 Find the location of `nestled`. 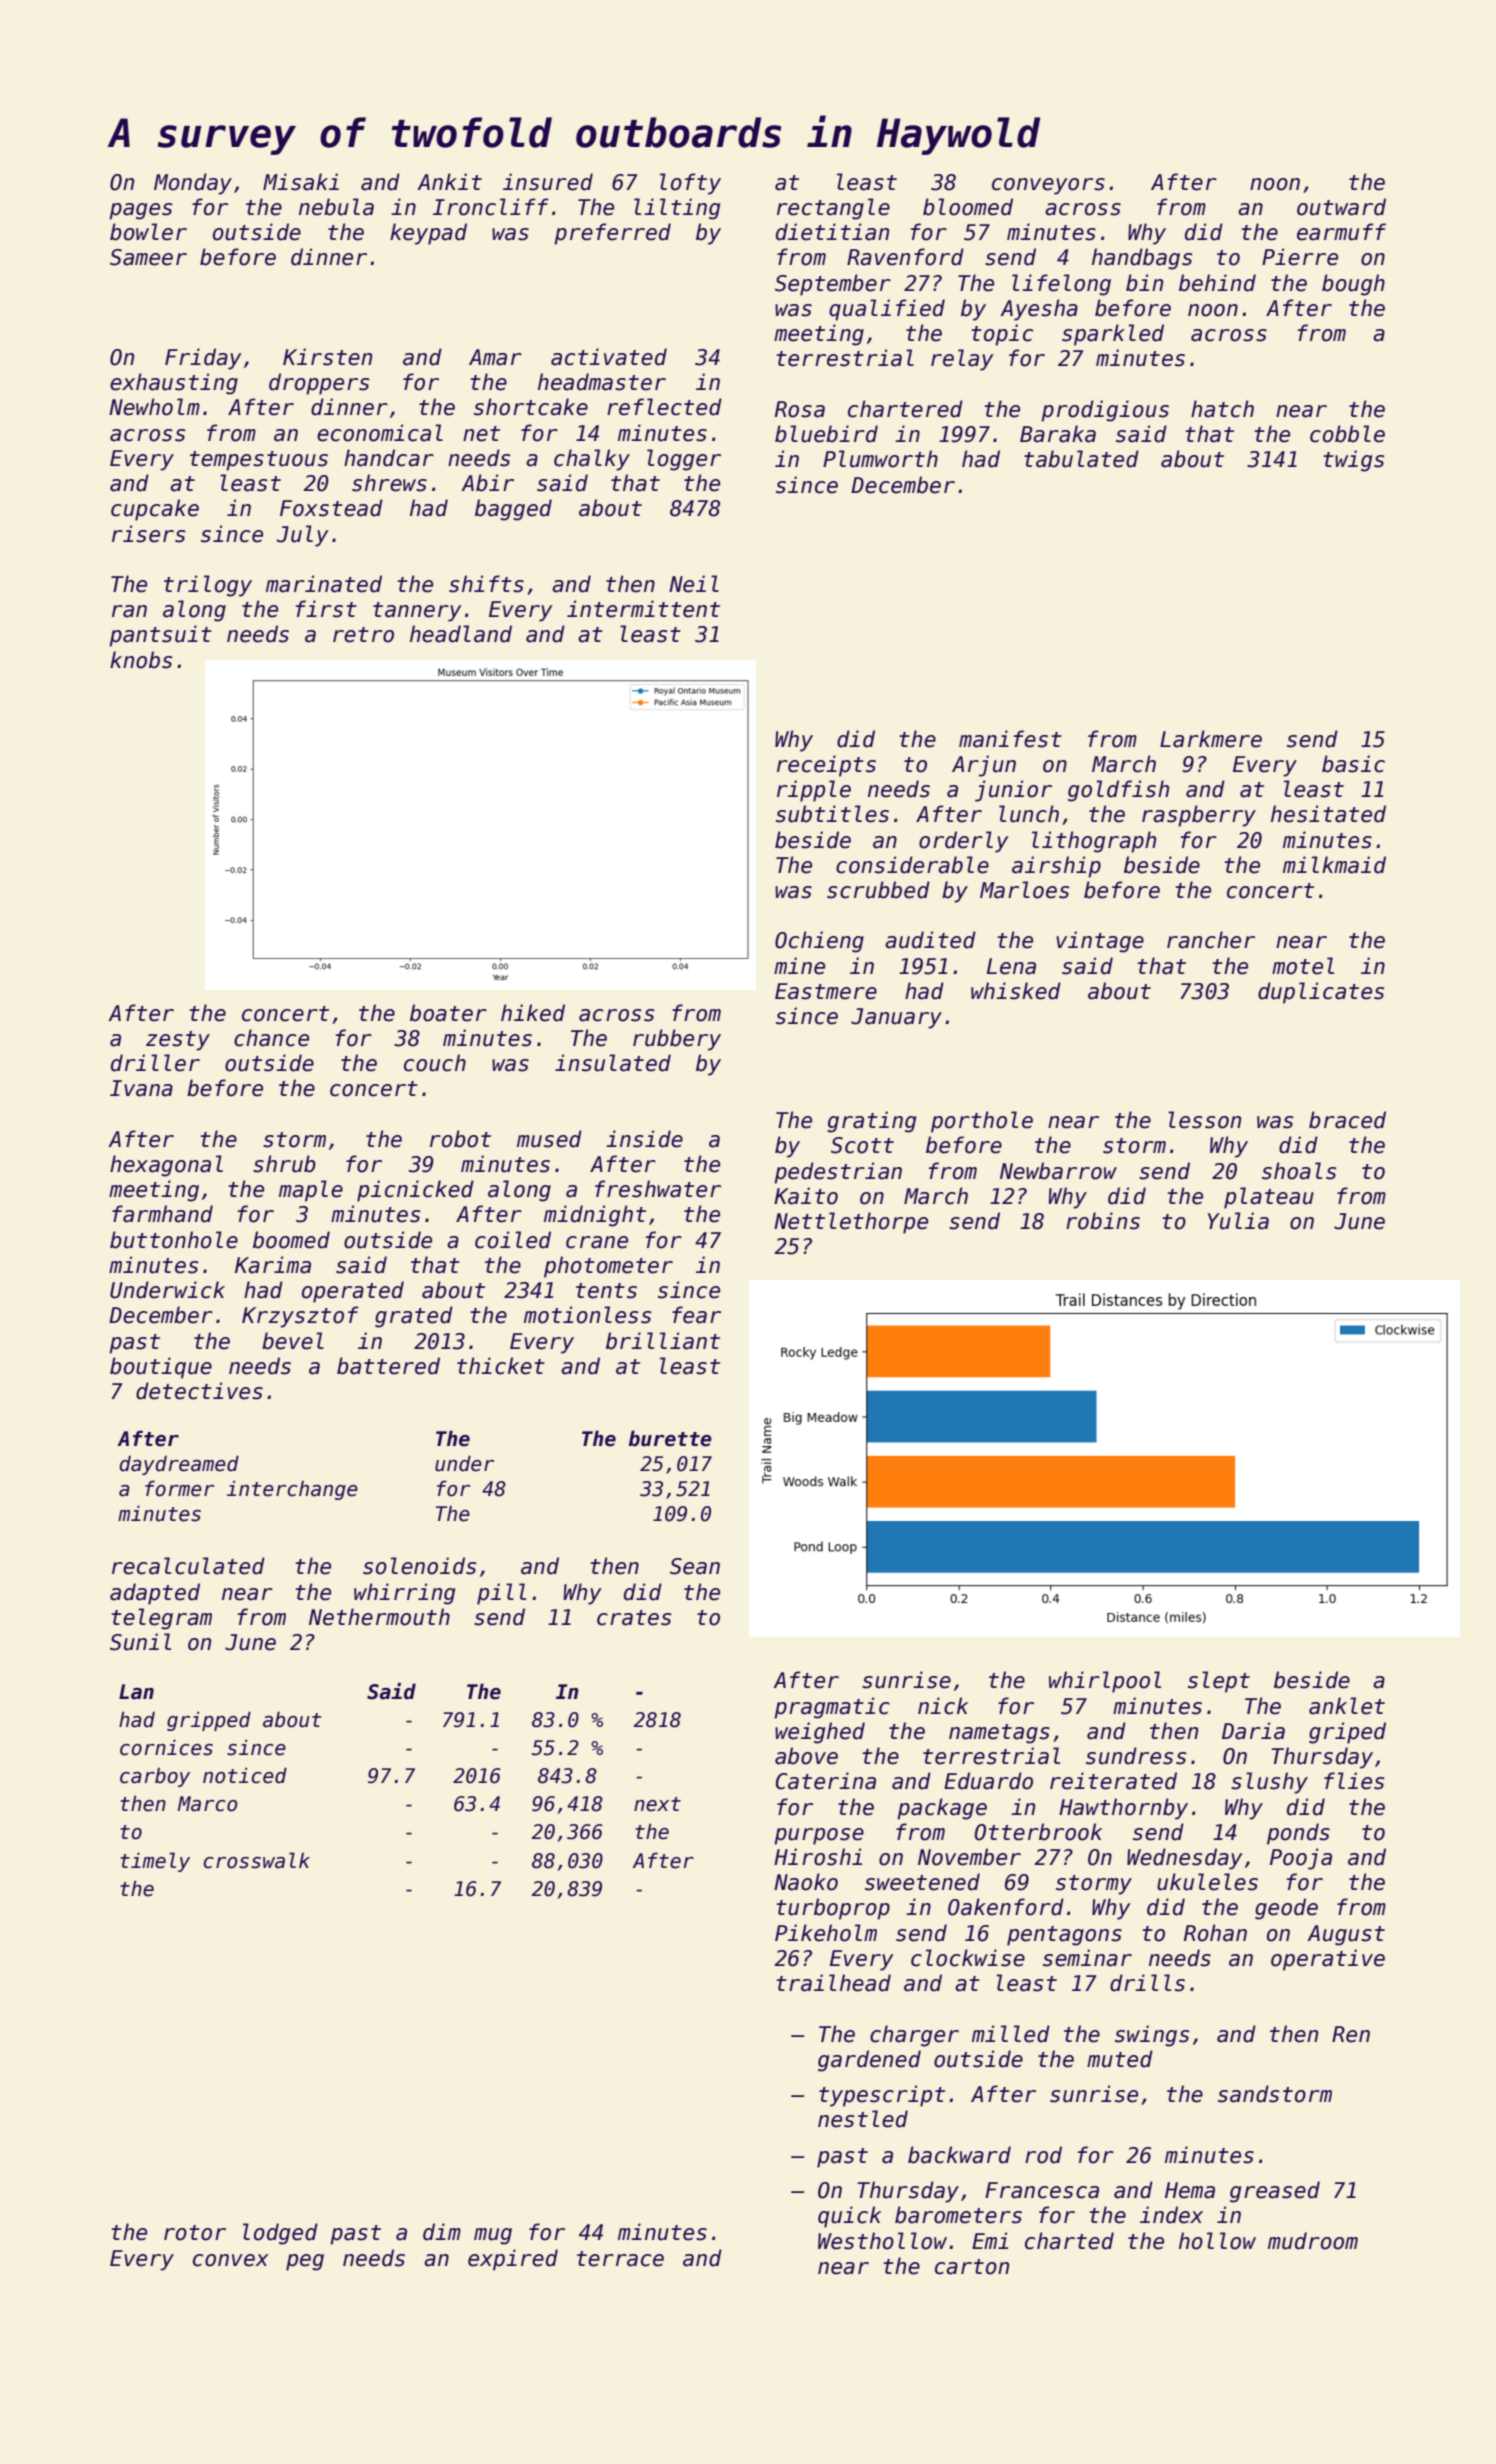

nestled is located at coordinates (863, 2119).
